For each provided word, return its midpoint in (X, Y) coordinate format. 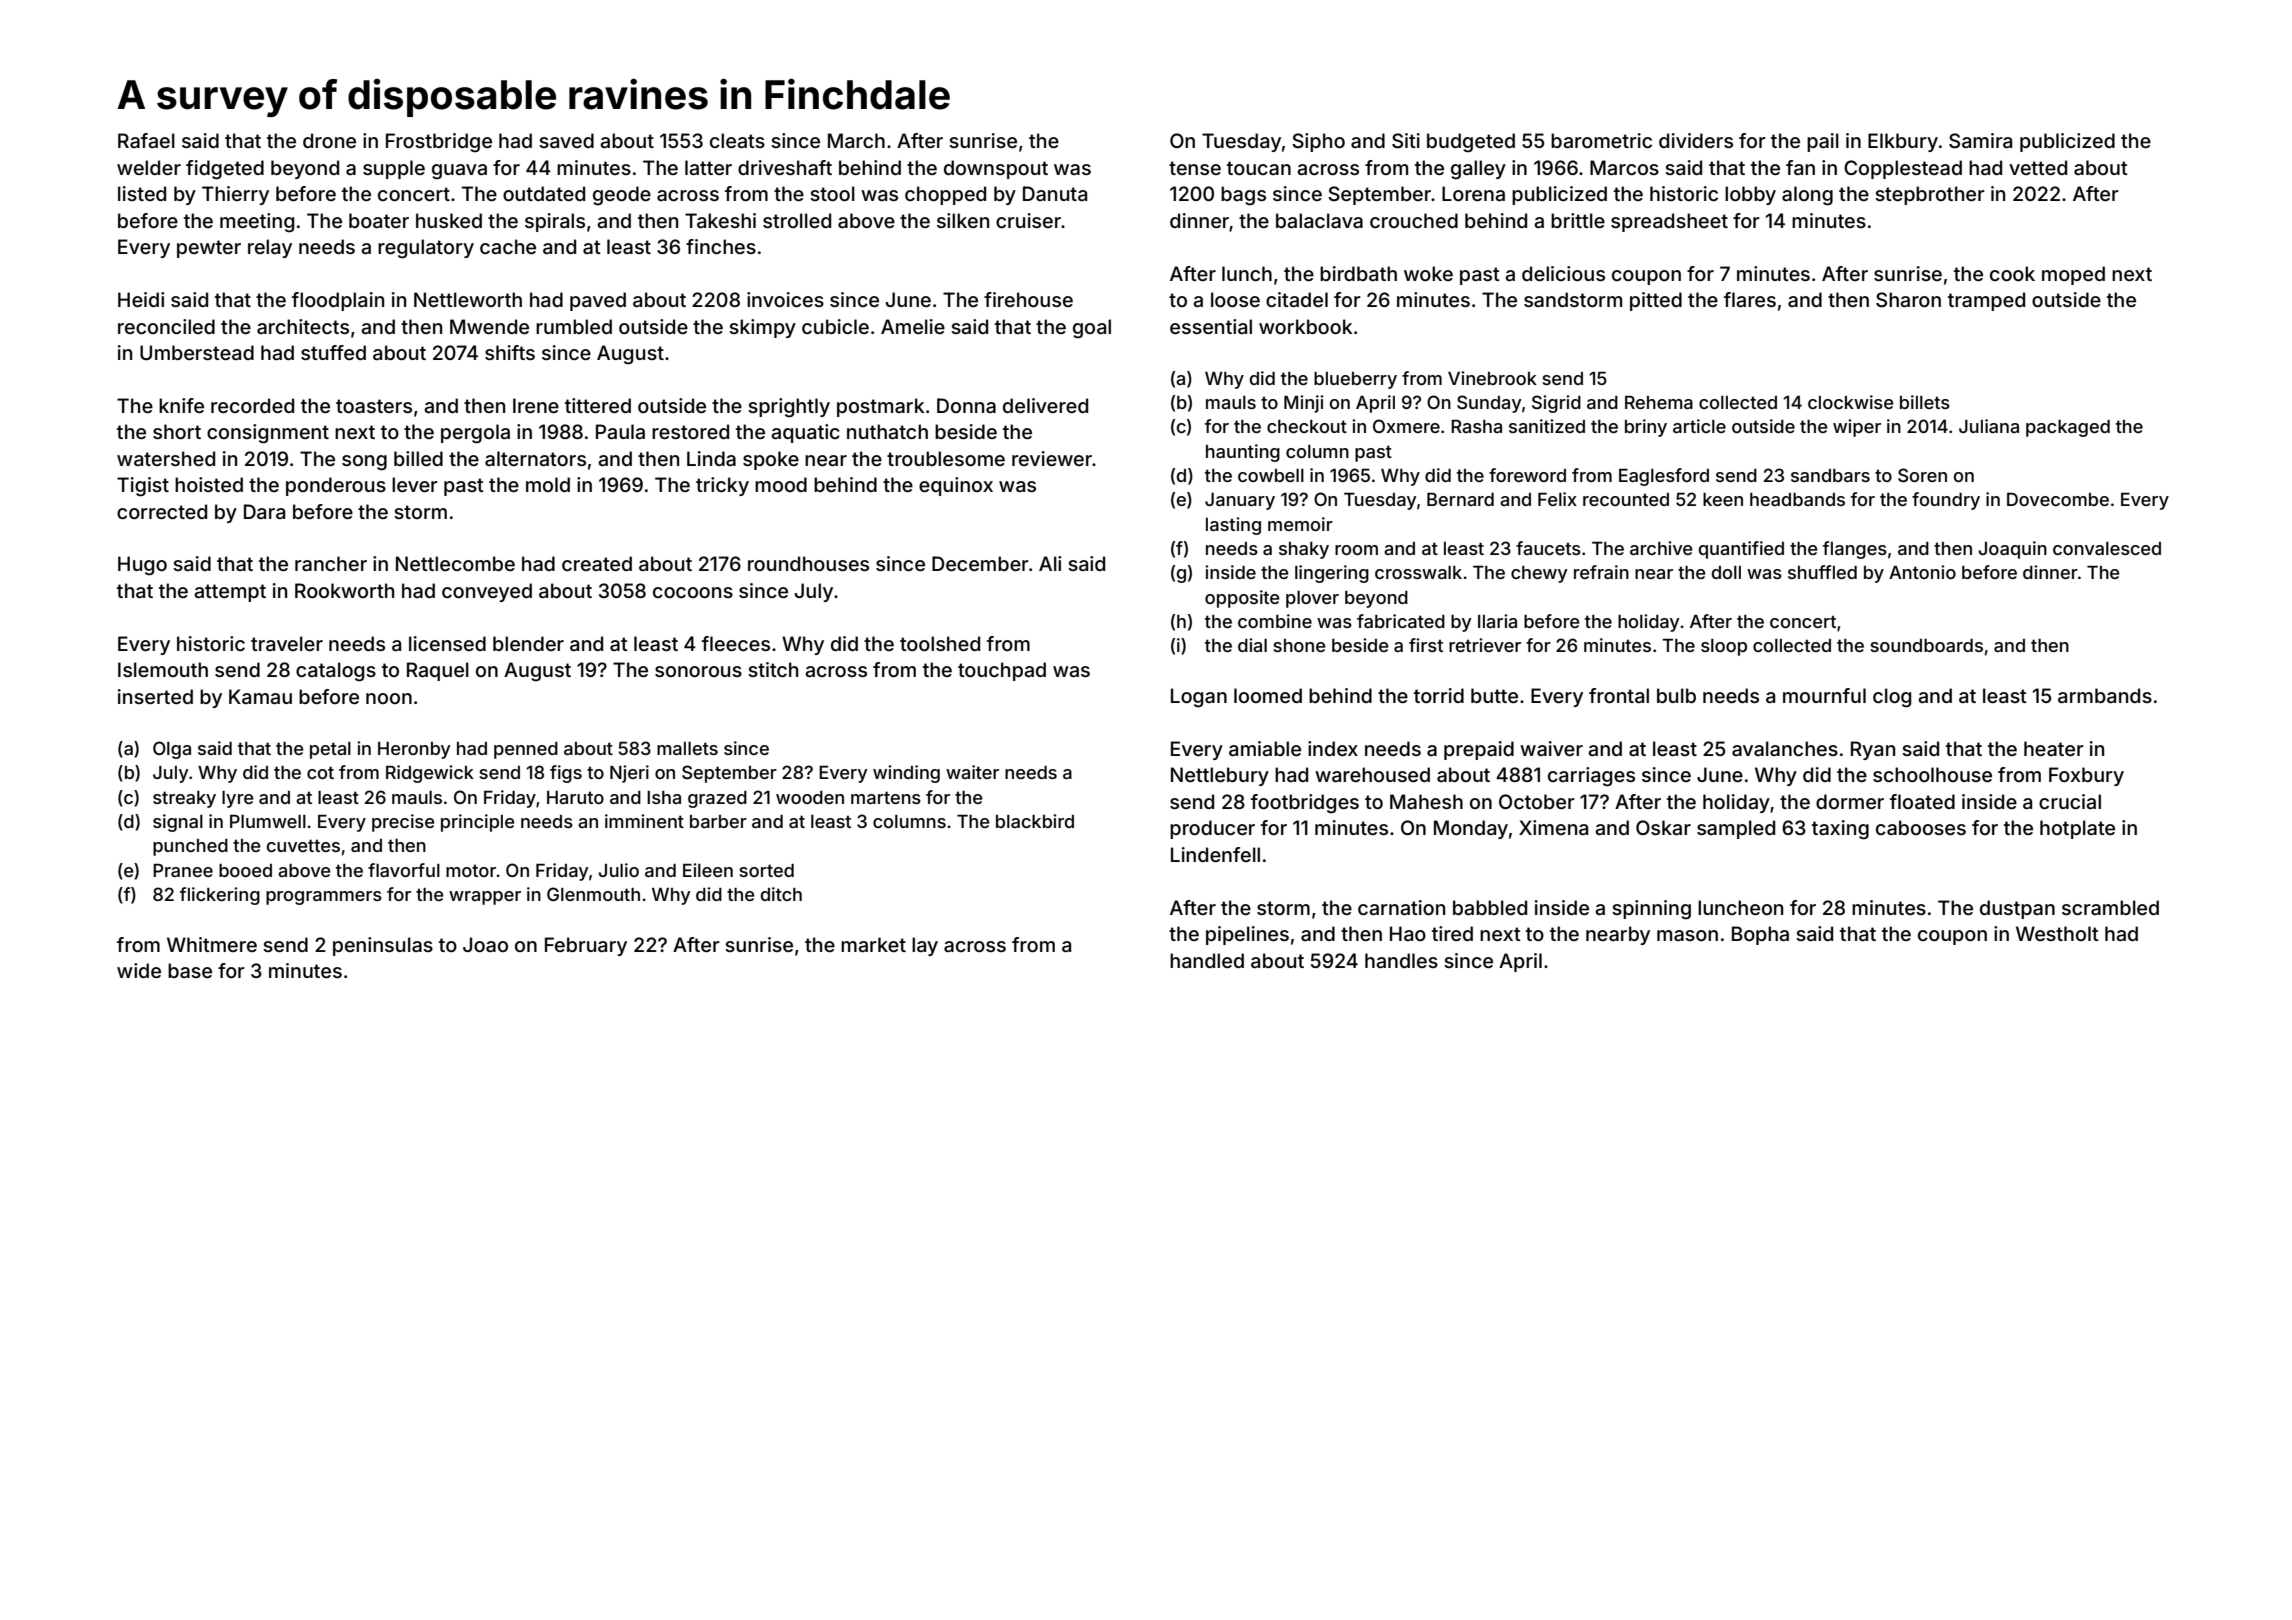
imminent (644, 821)
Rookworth (344, 590)
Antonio (1922, 572)
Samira (1980, 140)
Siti (1406, 140)
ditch (781, 894)
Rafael (146, 140)
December (980, 563)
